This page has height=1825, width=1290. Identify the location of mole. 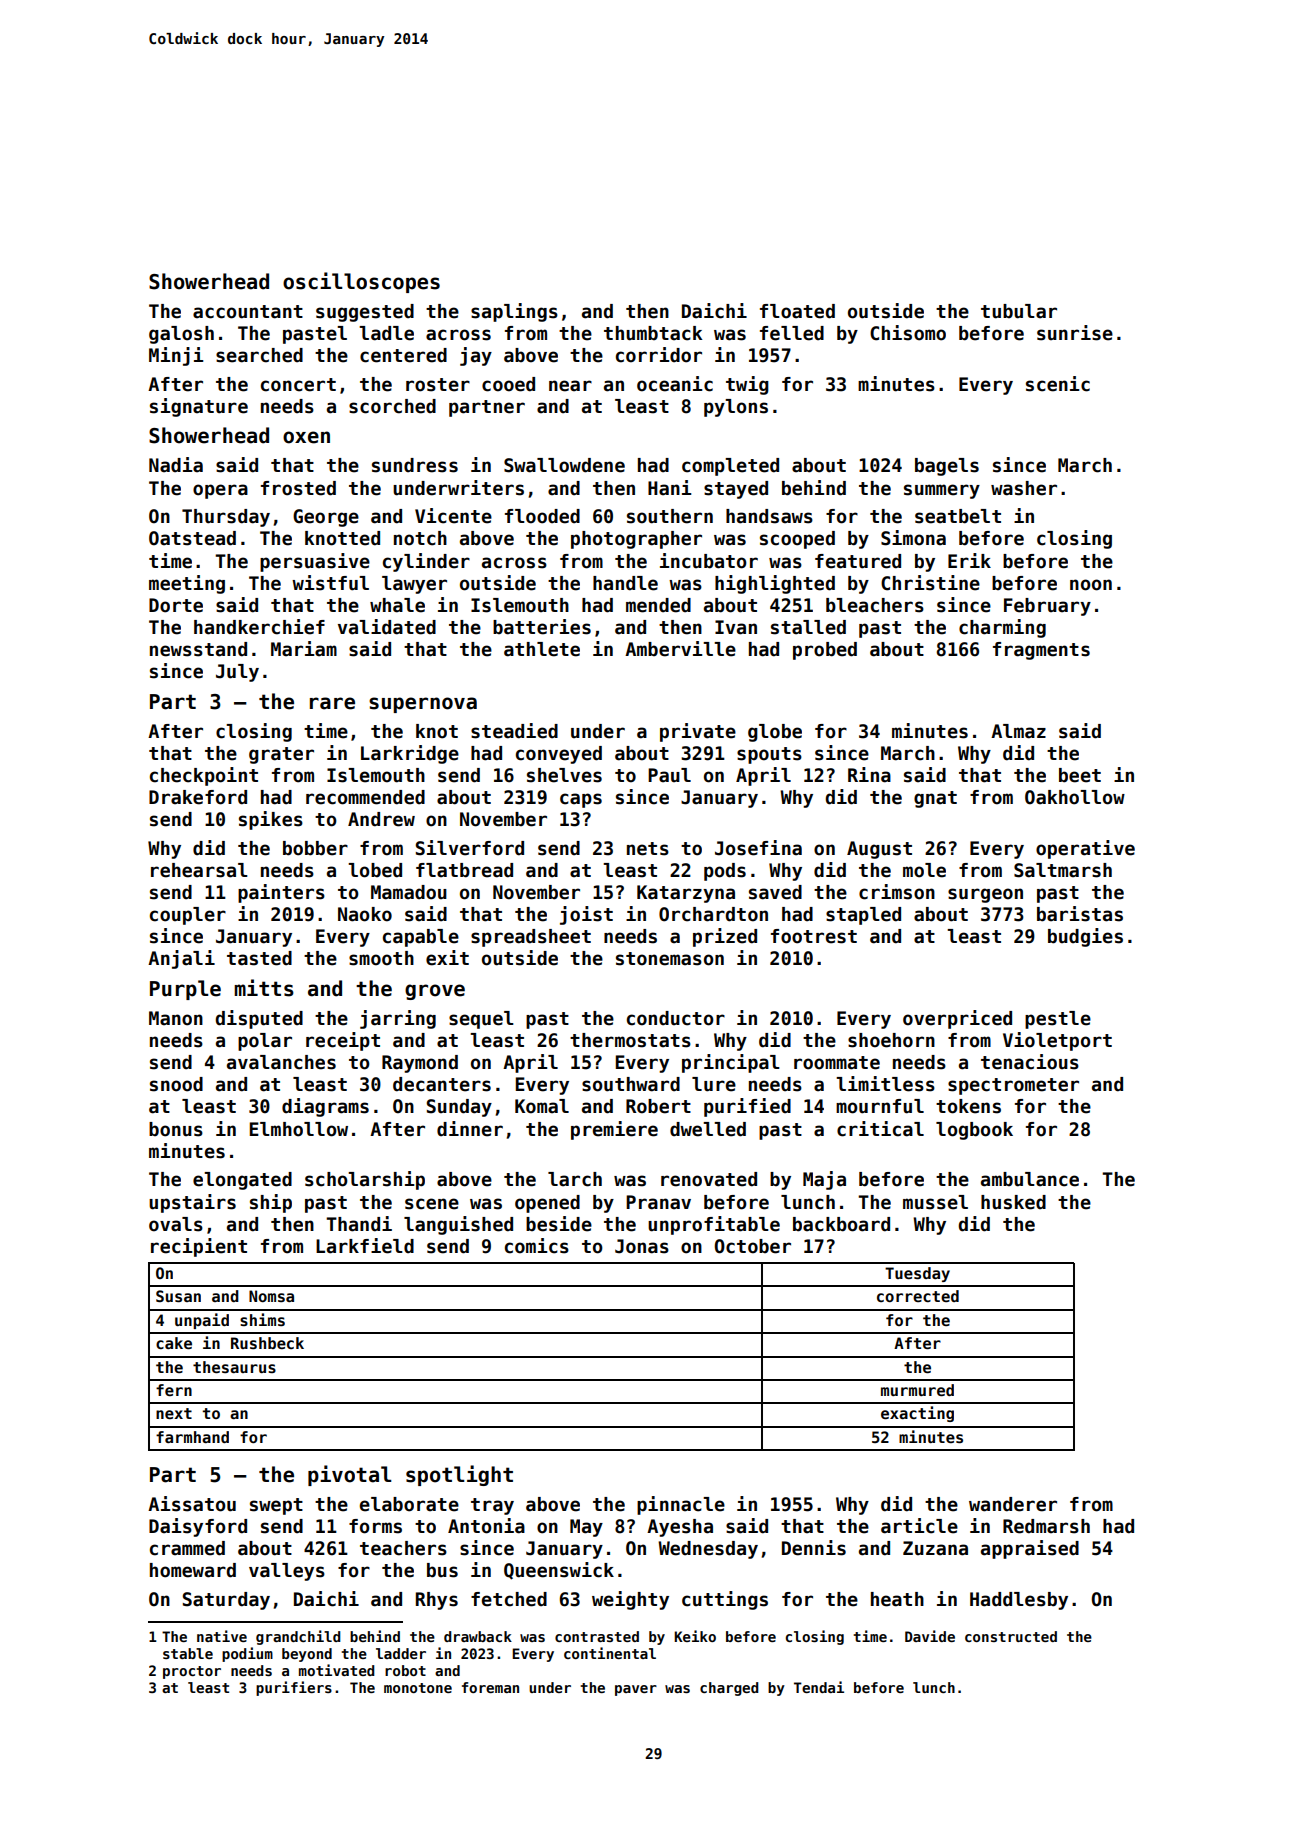
(924, 870).
